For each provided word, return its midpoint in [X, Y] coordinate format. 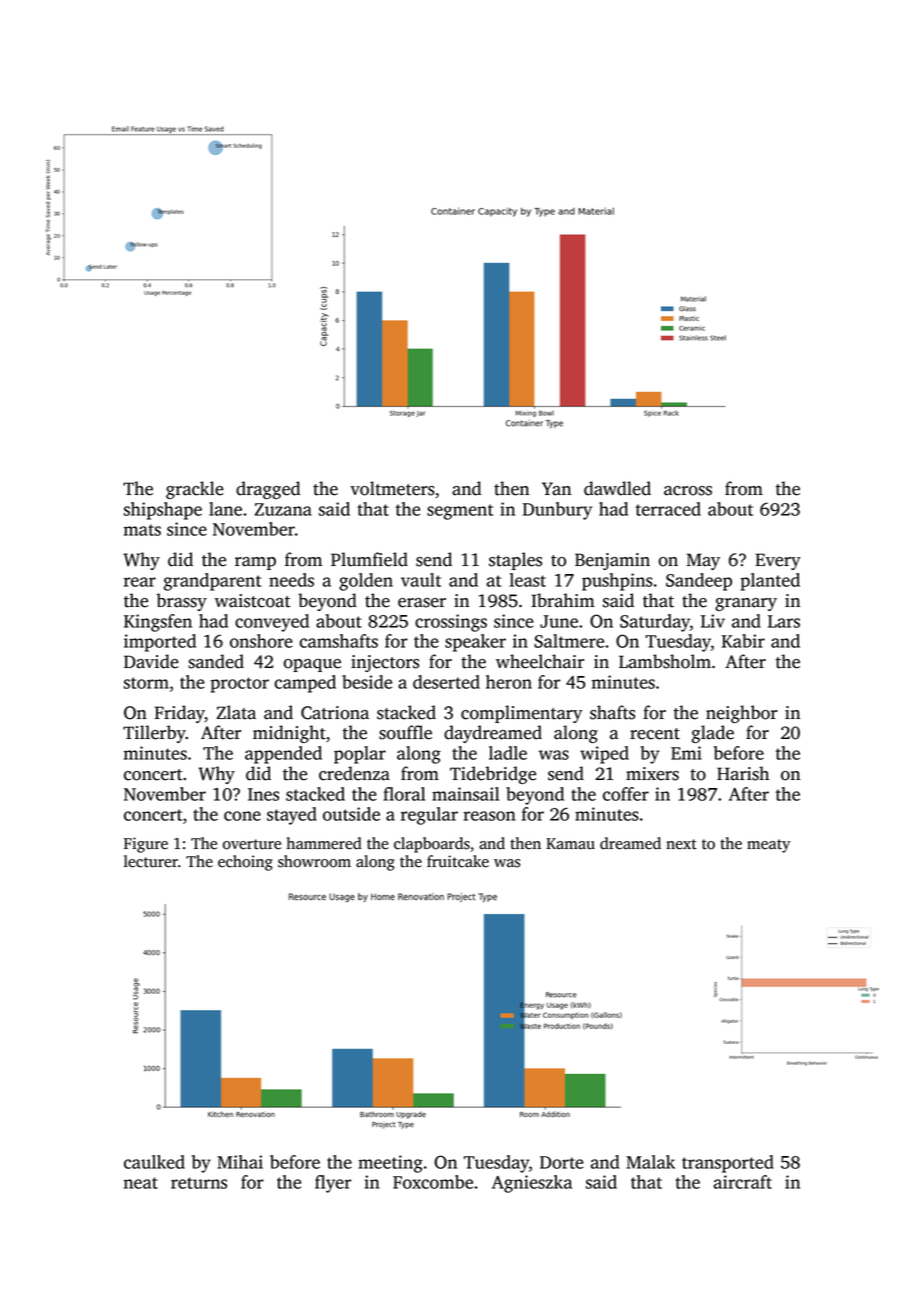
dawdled [617, 488]
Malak [650, 1162]
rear [140, 582]
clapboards [432, 845]
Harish [743, 773]
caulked [154, 1162]
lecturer [151, 861]
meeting [390, 1164]
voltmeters [392, 488]
